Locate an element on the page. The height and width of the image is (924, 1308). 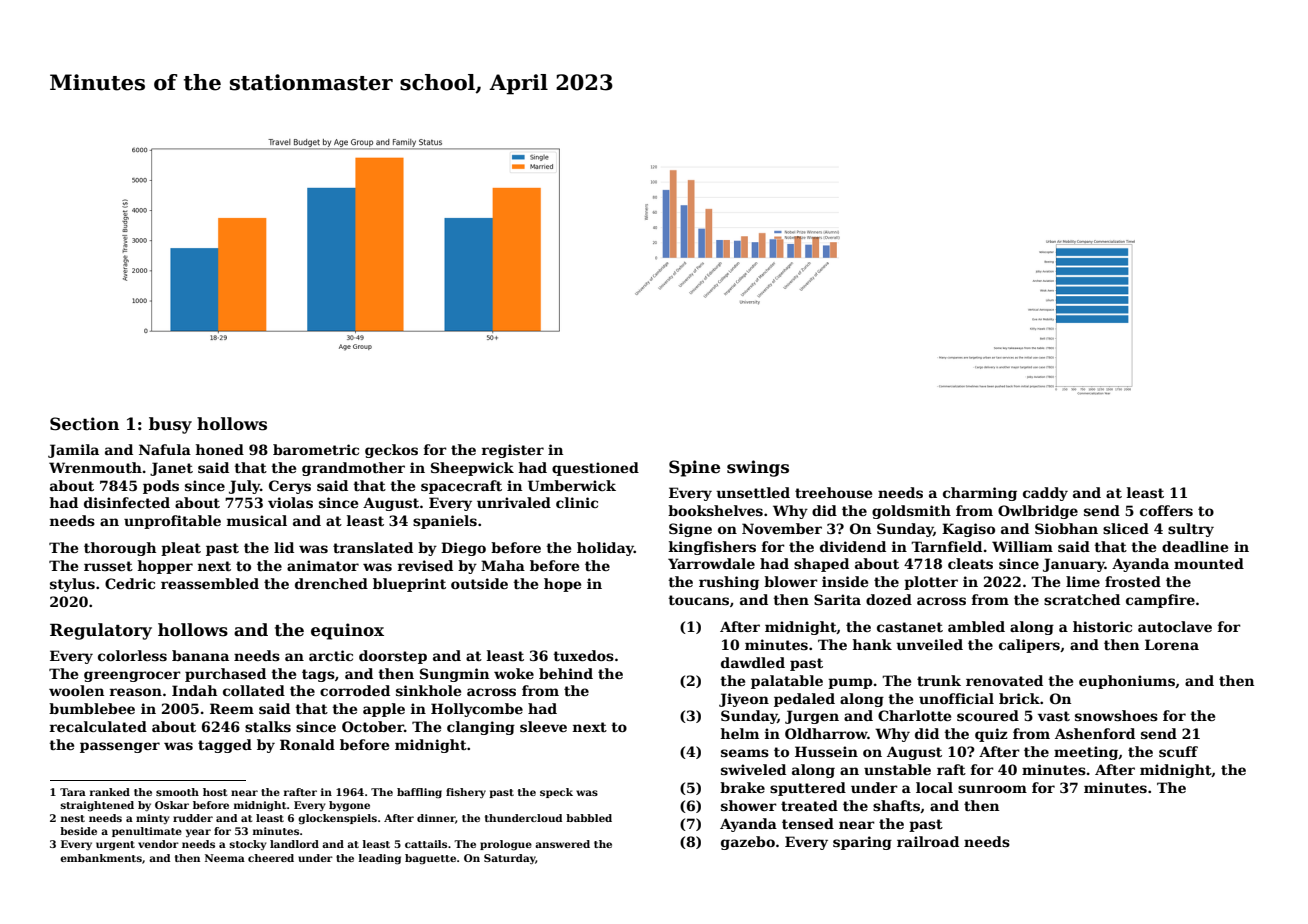
embankments is located at coordinates (101, 858).
